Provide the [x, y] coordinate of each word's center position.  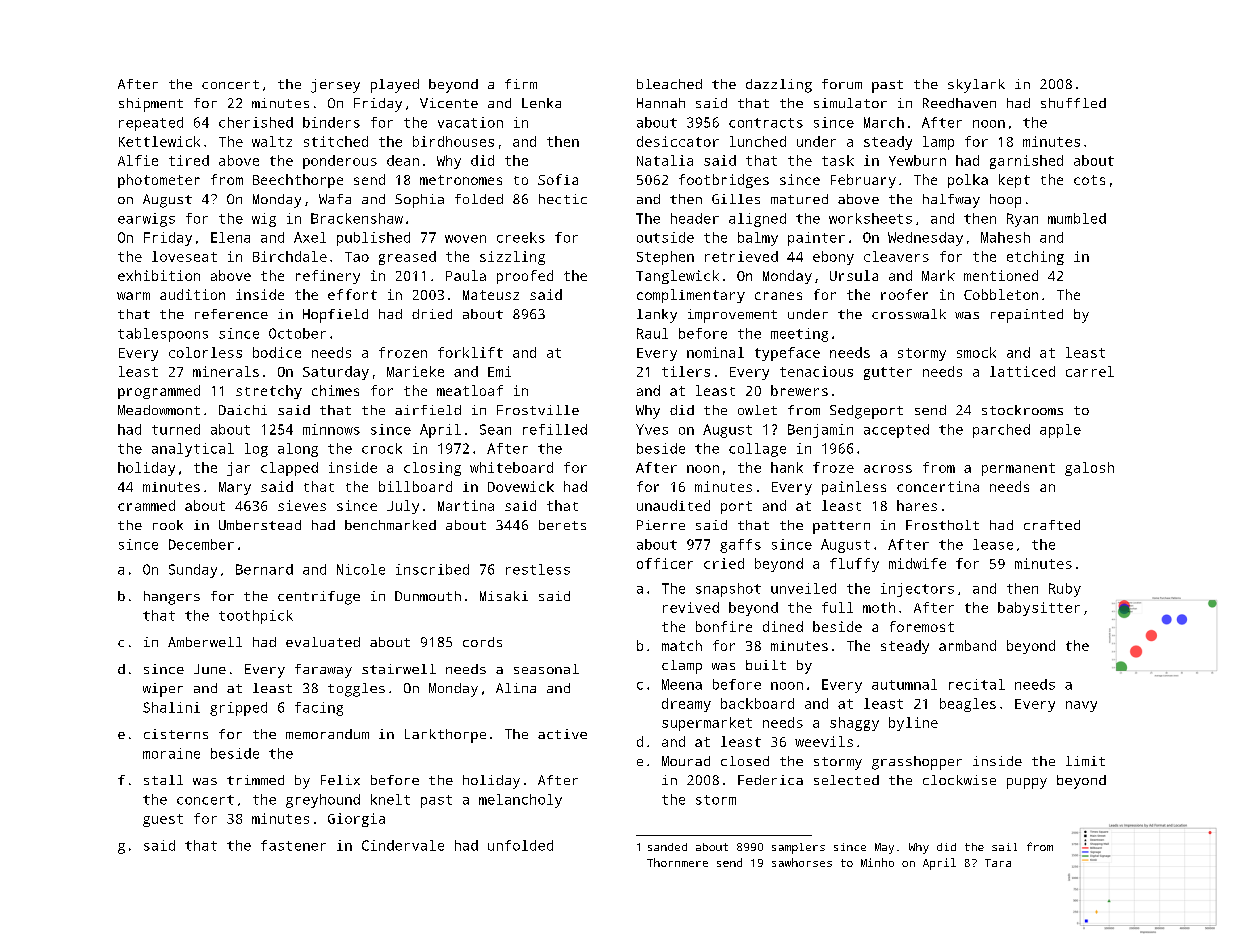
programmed [159, 392]
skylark [976, 86]
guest [163, 820]
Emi [499, 371]
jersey [335, 86]
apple [1060, 431]
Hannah [661, 103]
